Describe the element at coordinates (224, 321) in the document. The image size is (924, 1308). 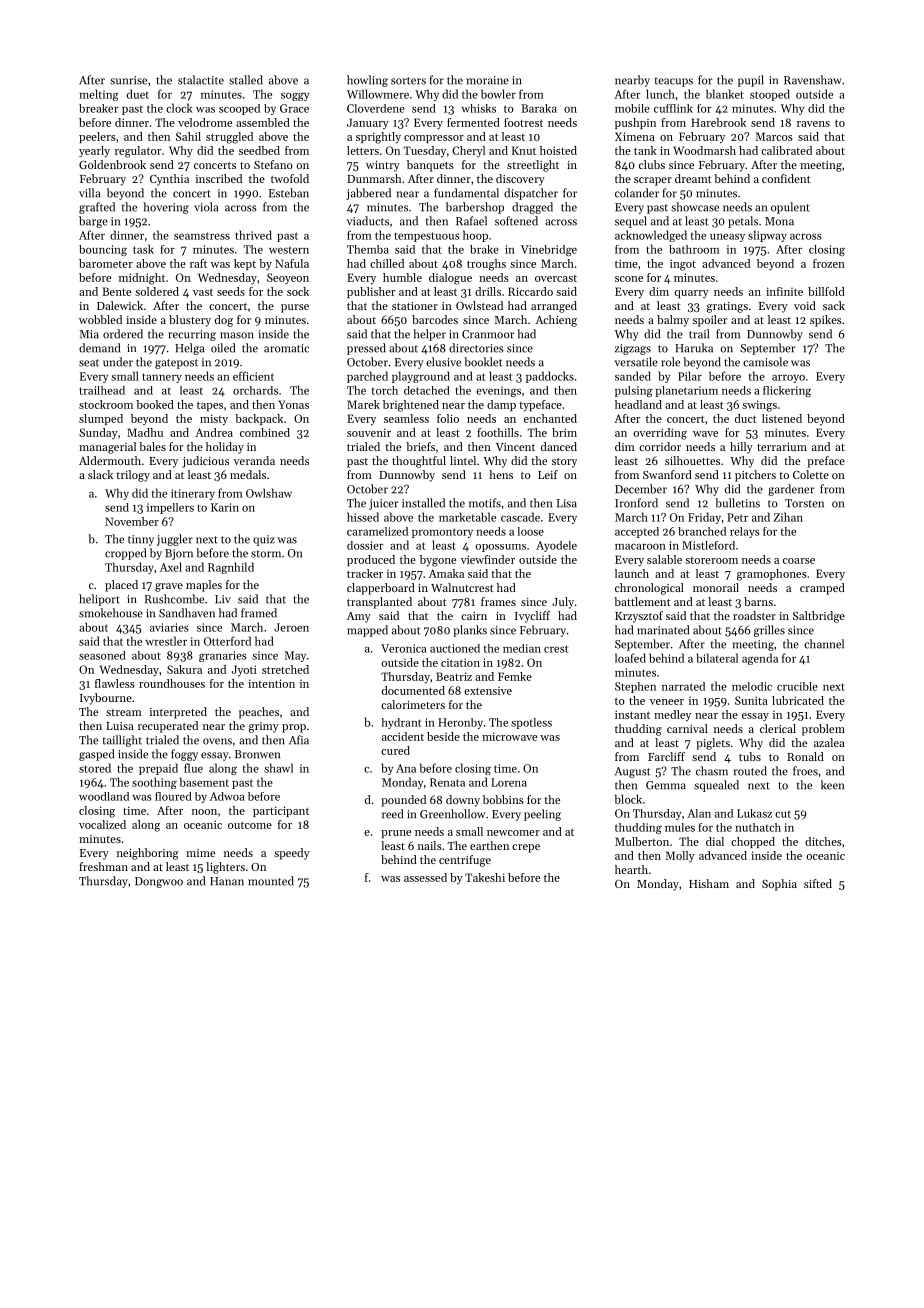
I see `dog` at that location.
